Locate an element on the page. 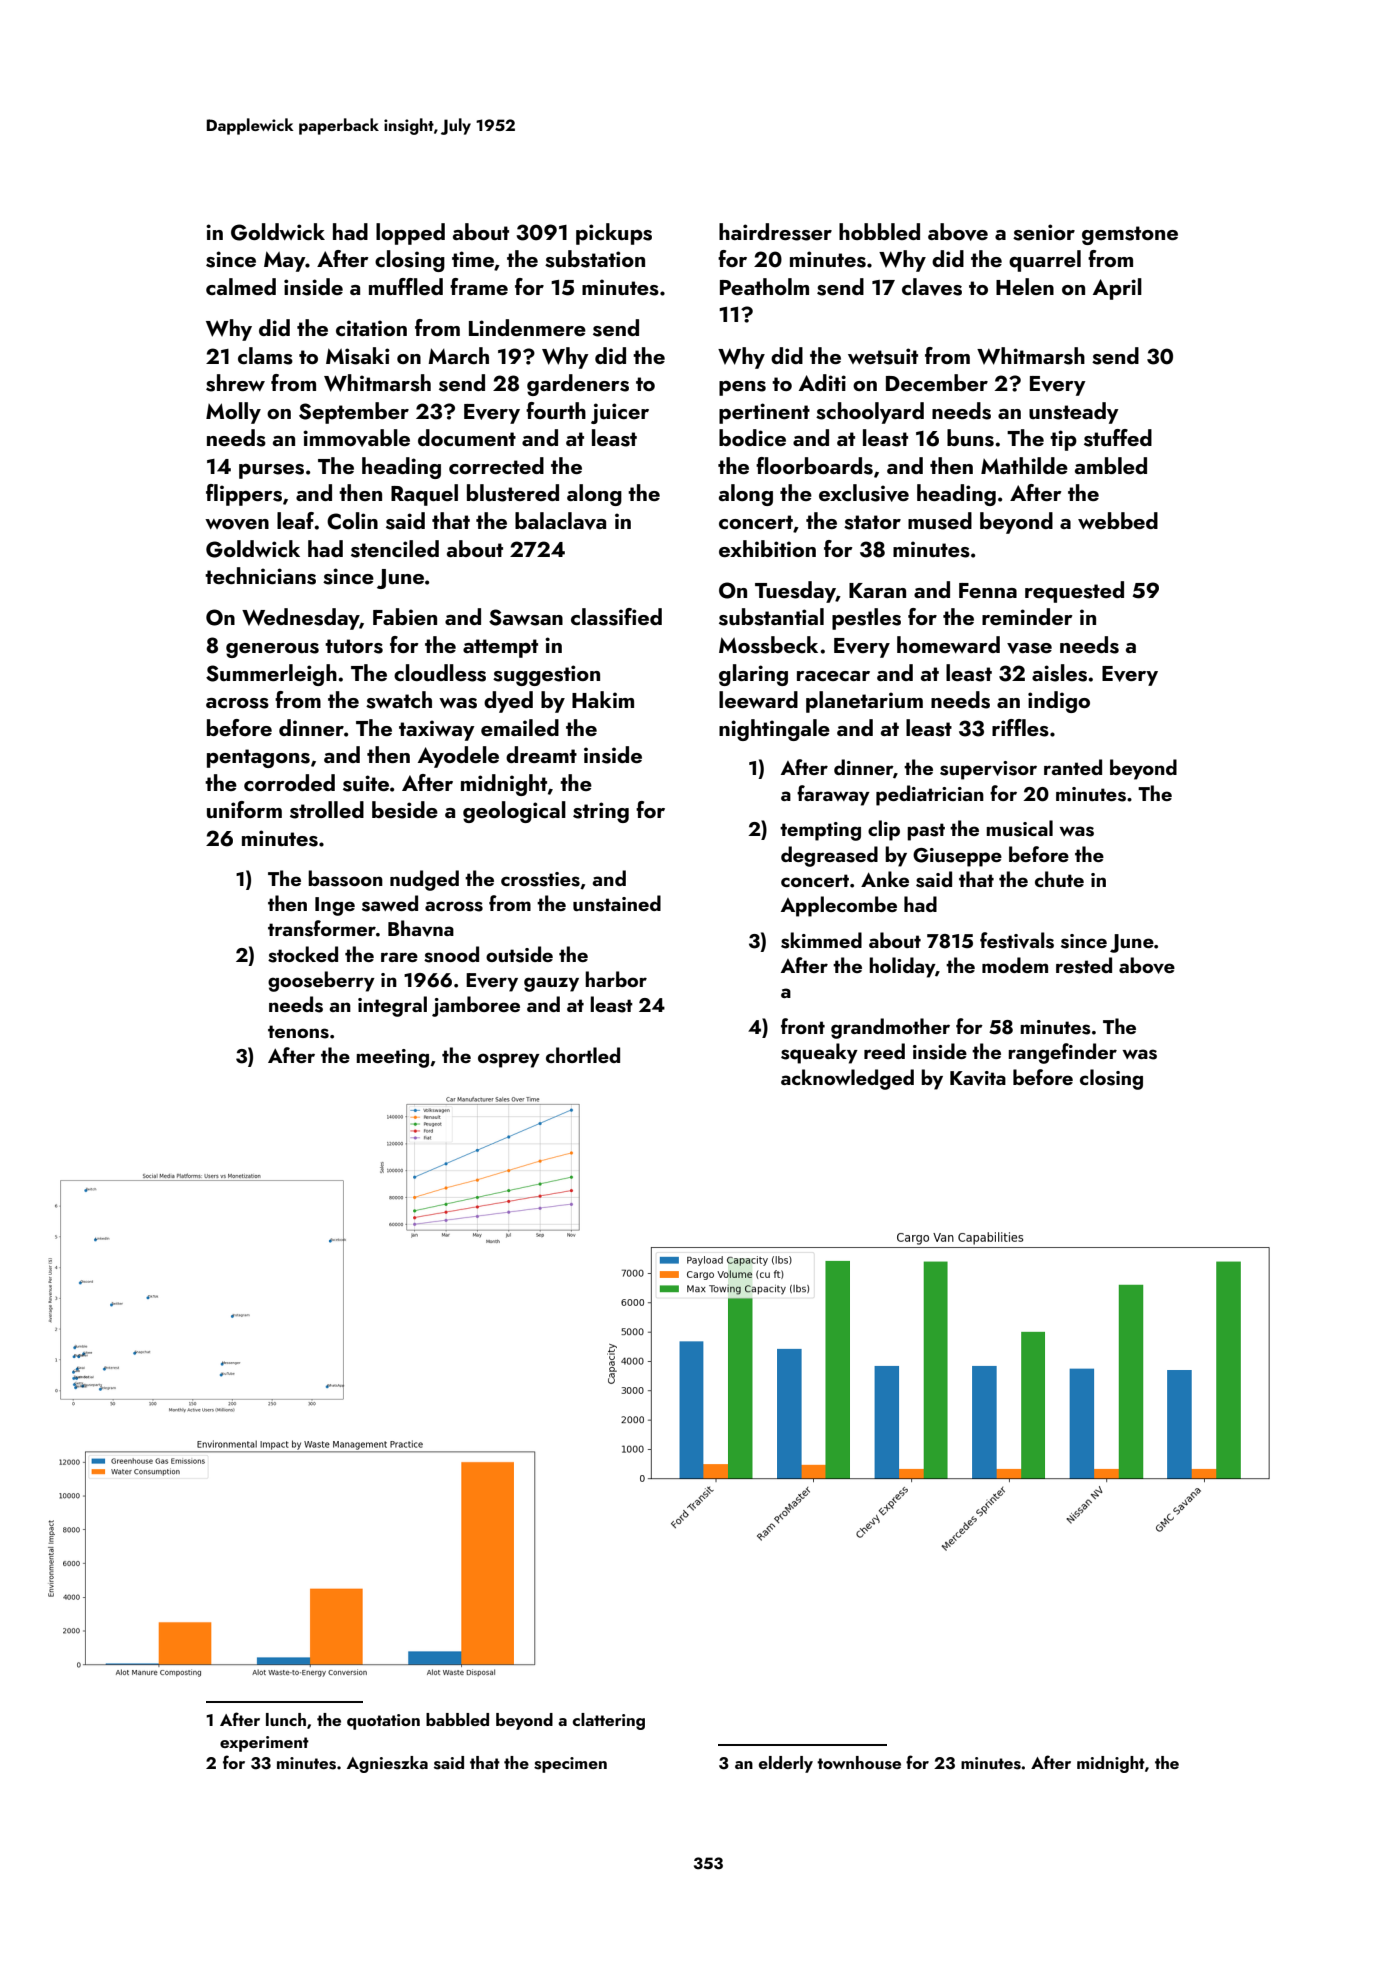 The width and height of the page is (1386, 1969). claves is located at coordinates (932, 287).
